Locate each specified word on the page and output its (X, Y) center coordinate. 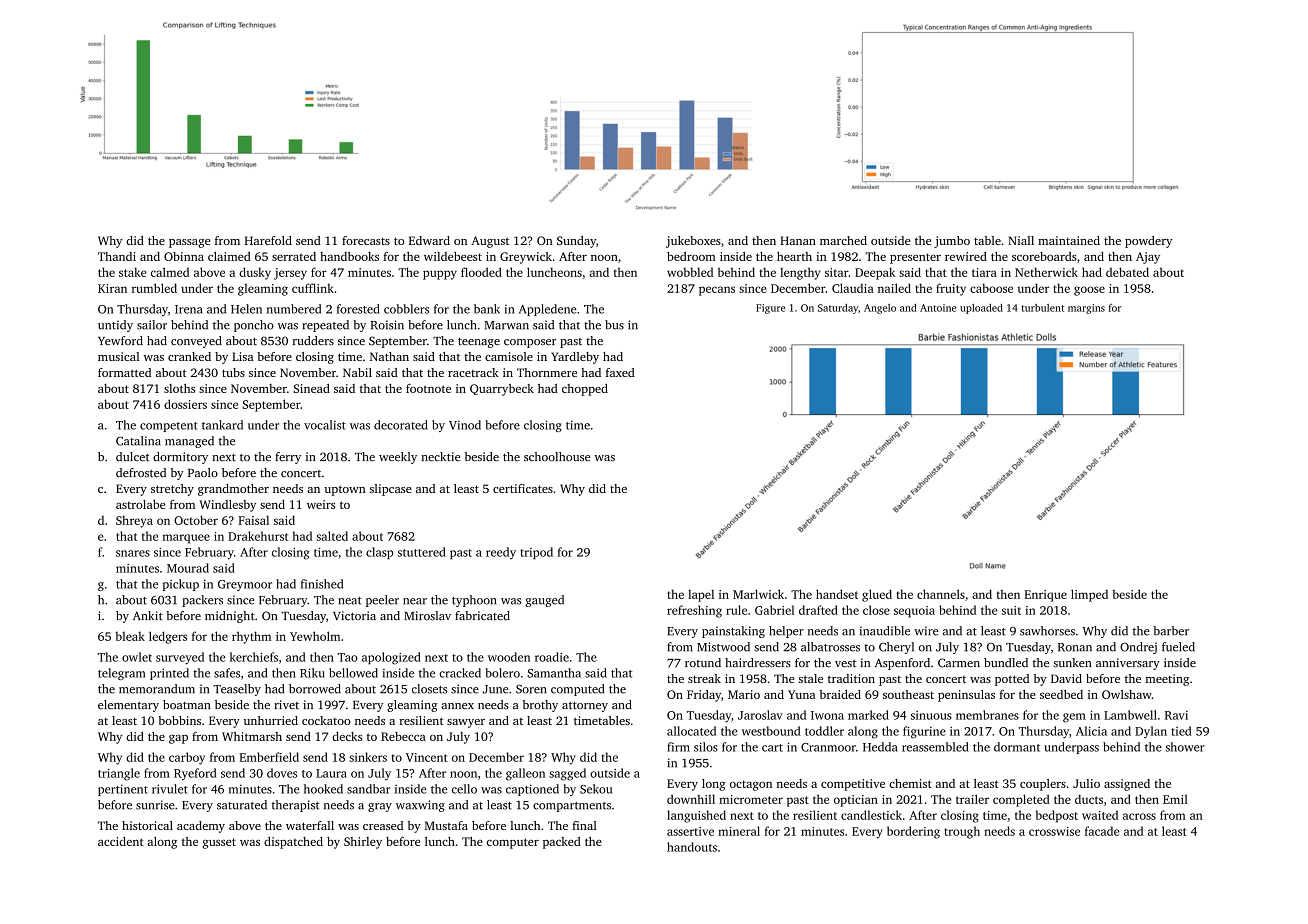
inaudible (884, 631)
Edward (429, 240)
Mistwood (723, 647)
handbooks (349, 256)
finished (322, 584)
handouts (692, 847)
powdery (1148, 242)
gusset (219, 843)
